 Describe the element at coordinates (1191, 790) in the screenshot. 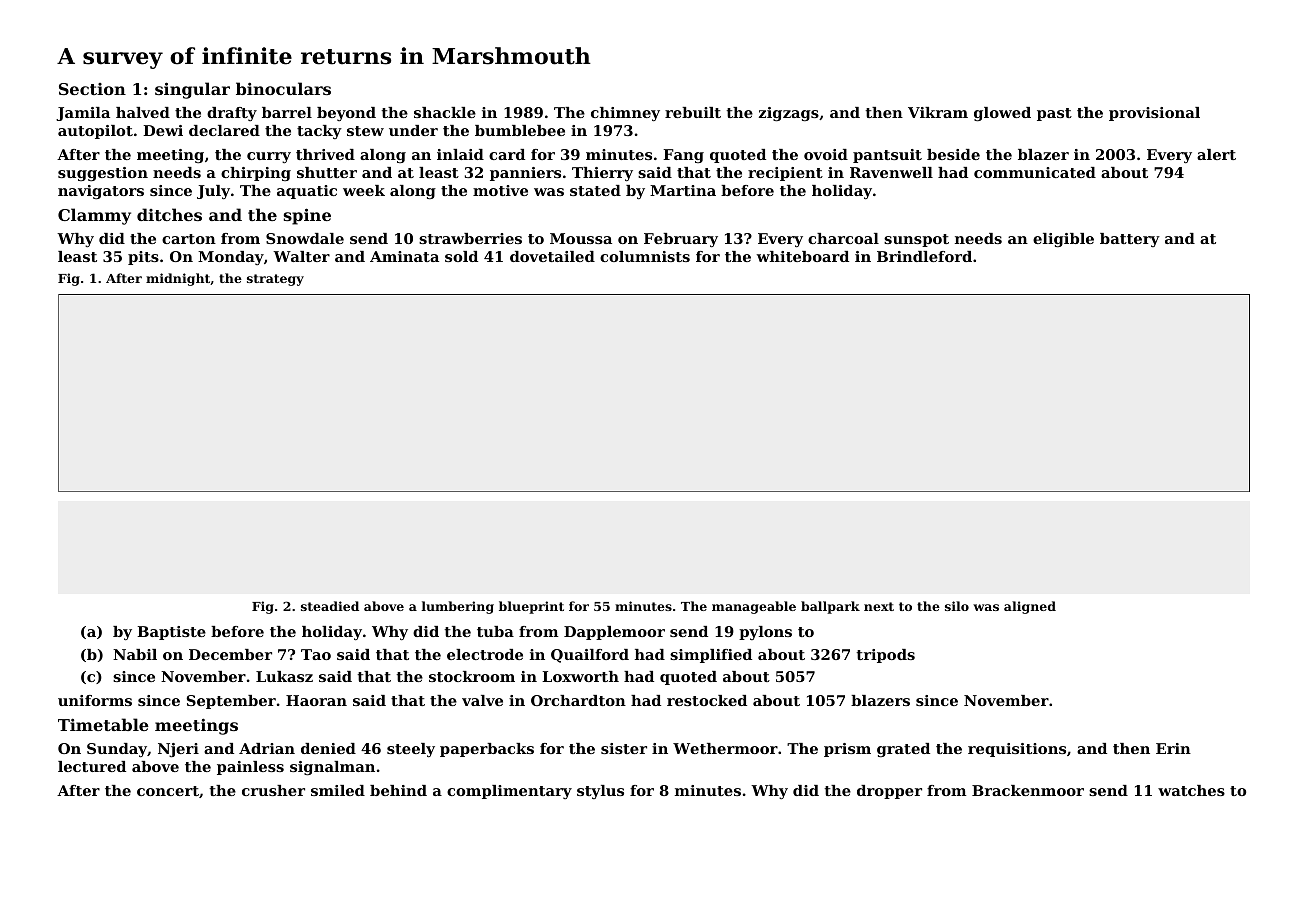

I see `watches` at that location.
